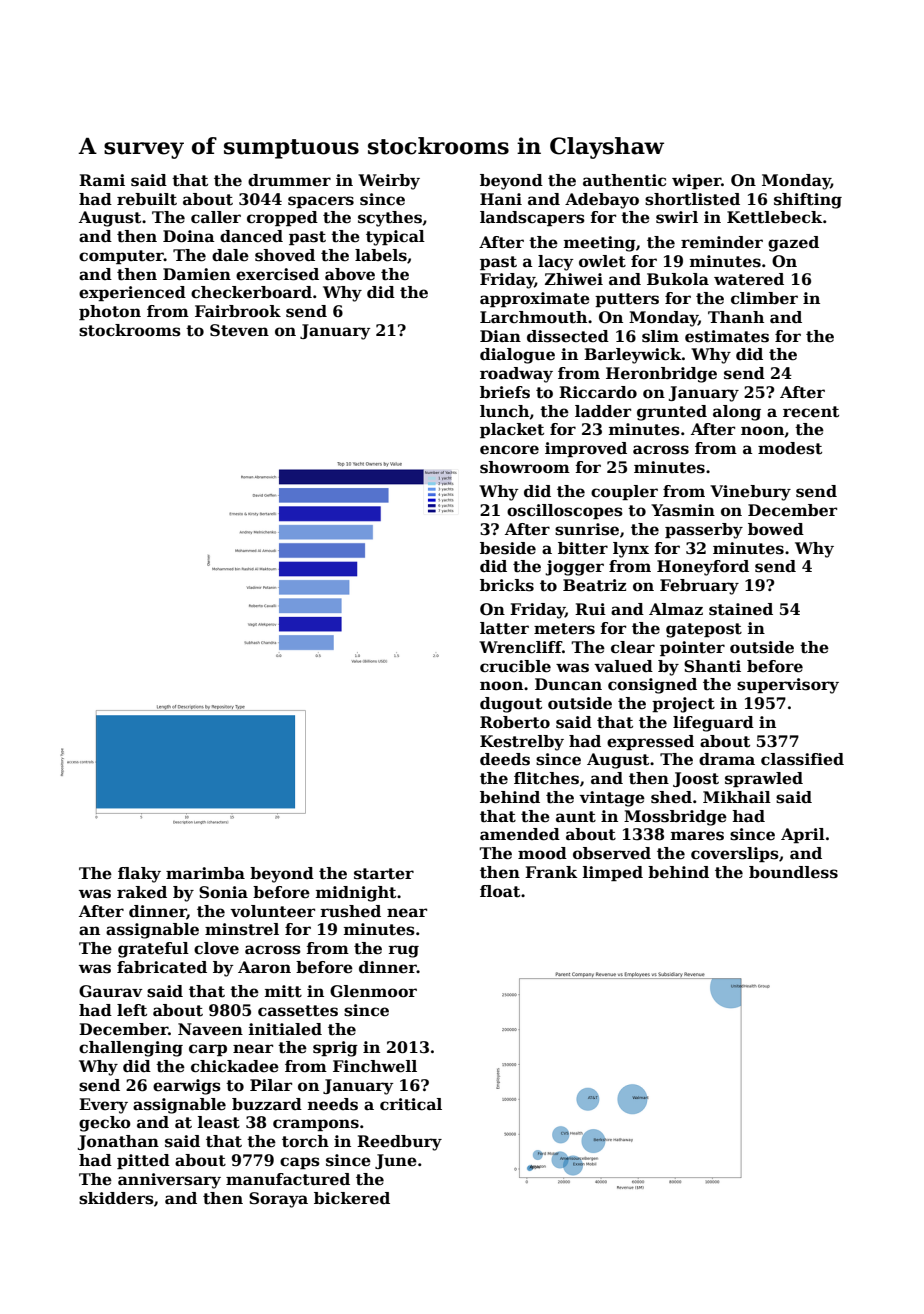  What do you see at coordinates (788, 686) in the screenshot?
I see `supervisory` at bounding box center [788, 686].
